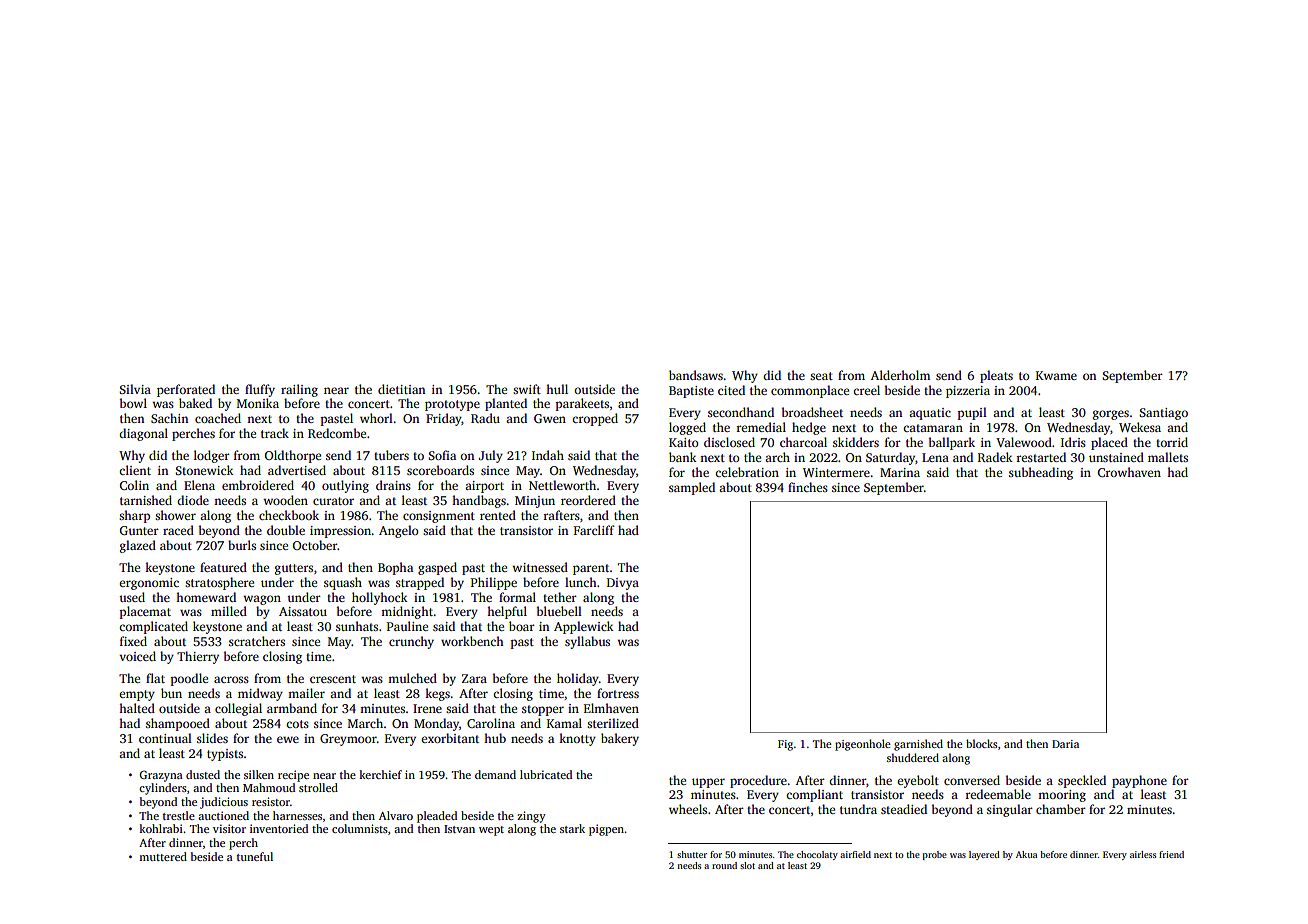  What do you see at coordinates (255, 856) in the screenshot?
I see `tuneful` at bounding box center [255, 856].
